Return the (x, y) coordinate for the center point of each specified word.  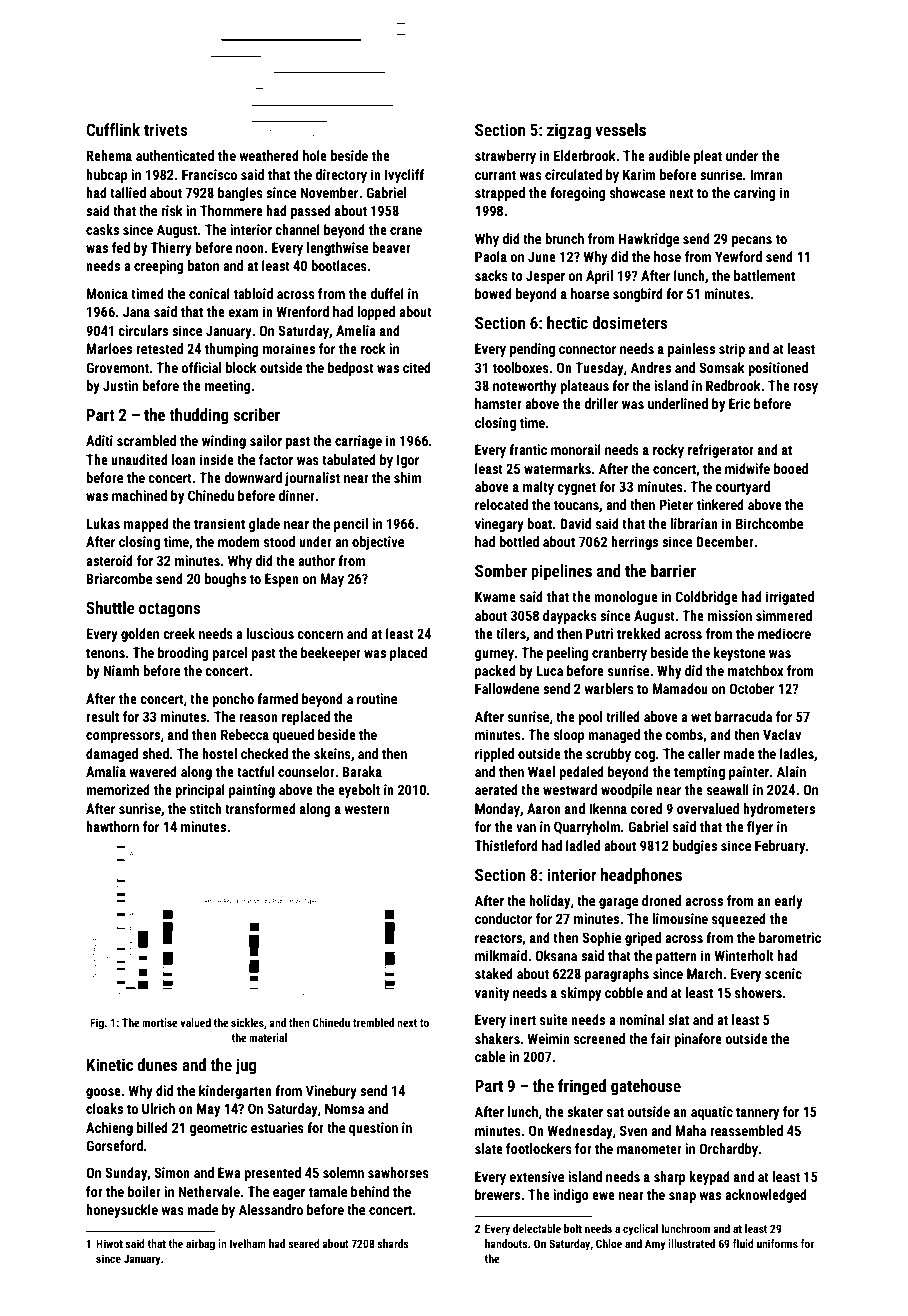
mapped (146, 525)
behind (370, 1191)
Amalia (106, 771)
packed (495, 672)
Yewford (738, 256)
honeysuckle (122, 1211)
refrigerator (721, 451)
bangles (240, 194)
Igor (408, 461)
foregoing (578, 194)
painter (749, 773)
